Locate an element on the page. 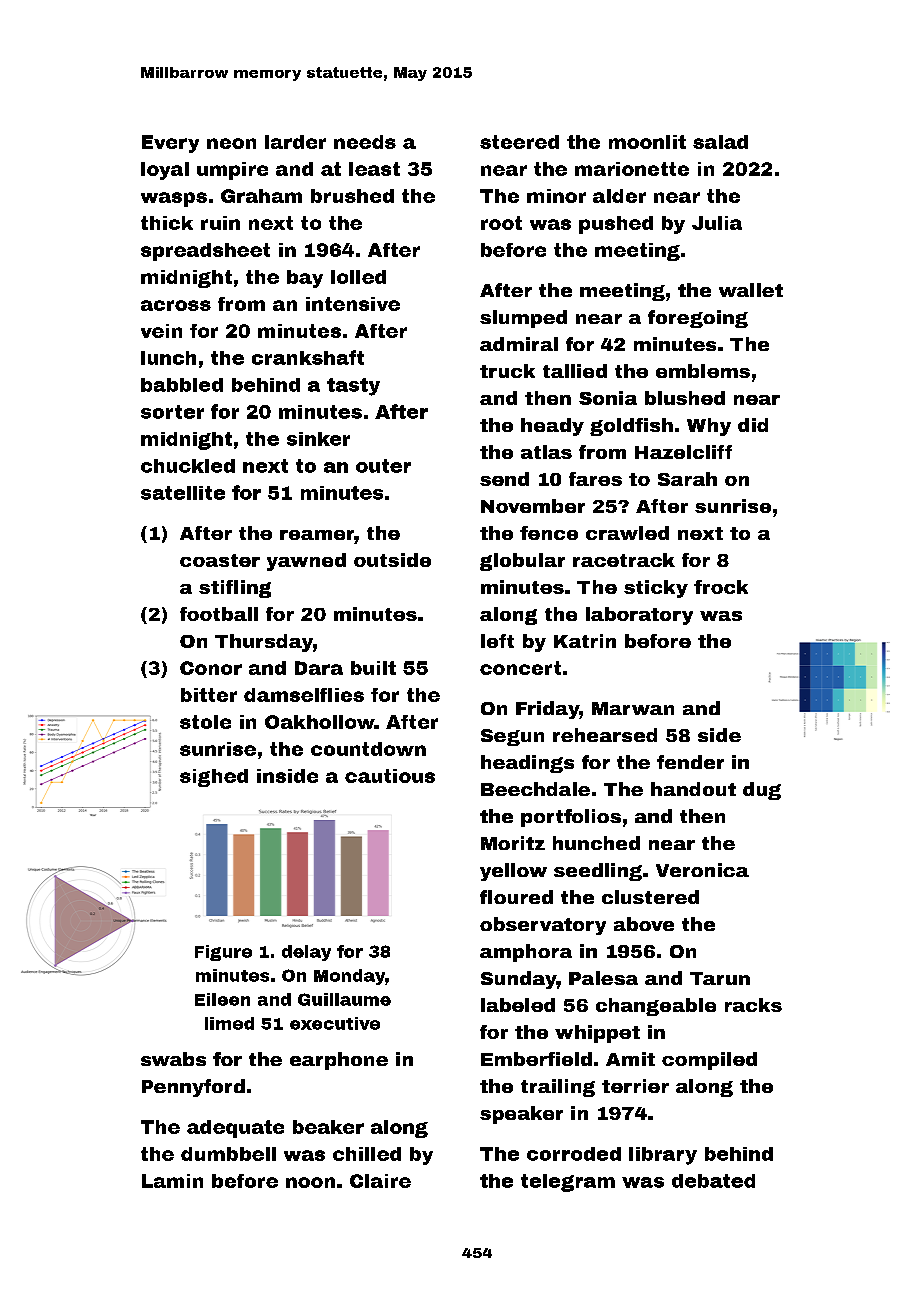 Image resolution: width=924 pixels, height=1311 pixels. sighed is located at coordinates (214, 778).
